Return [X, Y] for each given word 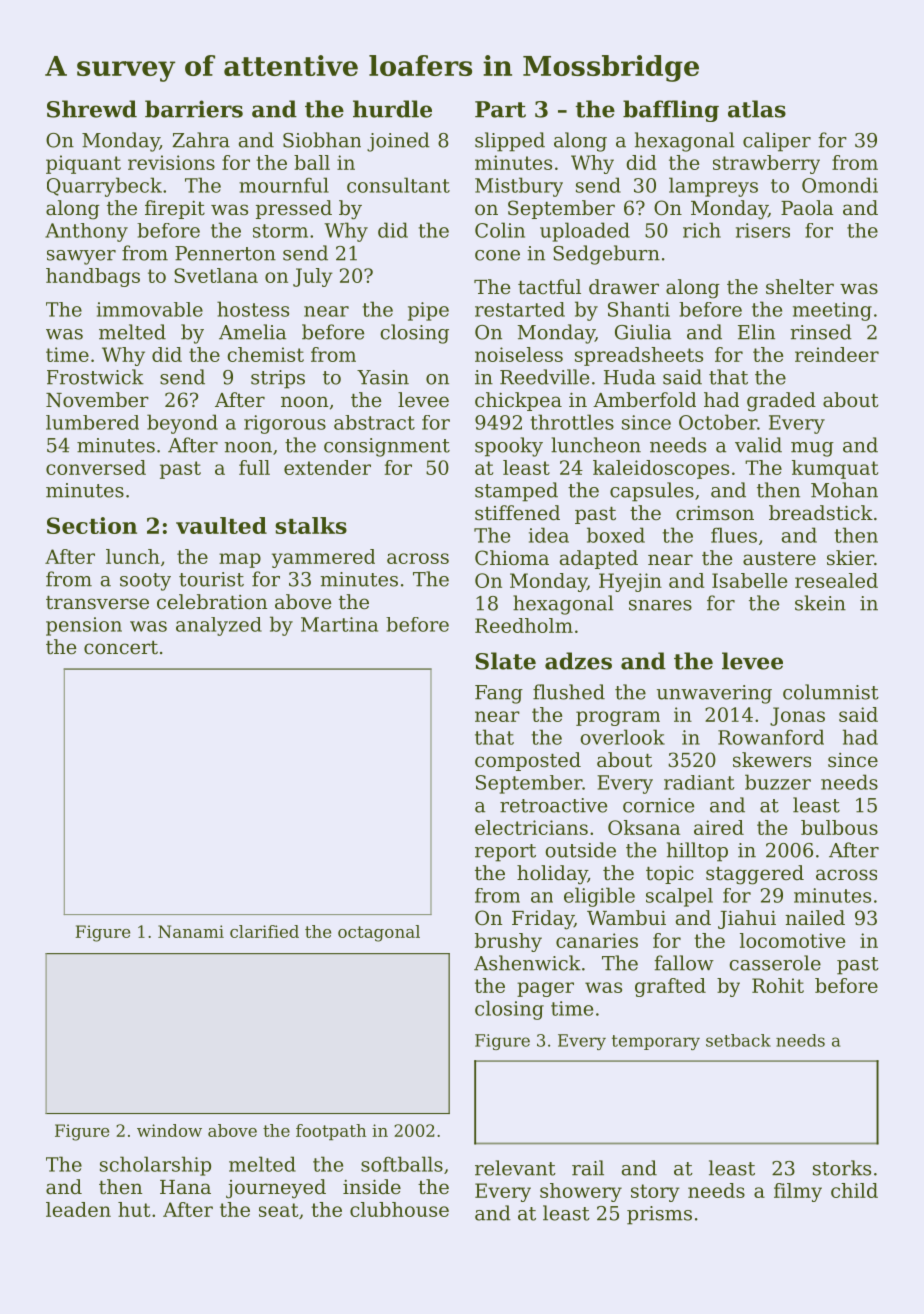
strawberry [766, 164]
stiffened [517, 513]
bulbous [839, 827]
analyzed [219, 626]
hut [134, 1209]
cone [497, 255]
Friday [543, 920]
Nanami [191, 931]
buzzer [778, 782]
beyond [182, 424]
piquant [83, 164]
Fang [499, 694]
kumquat [835, 469]
